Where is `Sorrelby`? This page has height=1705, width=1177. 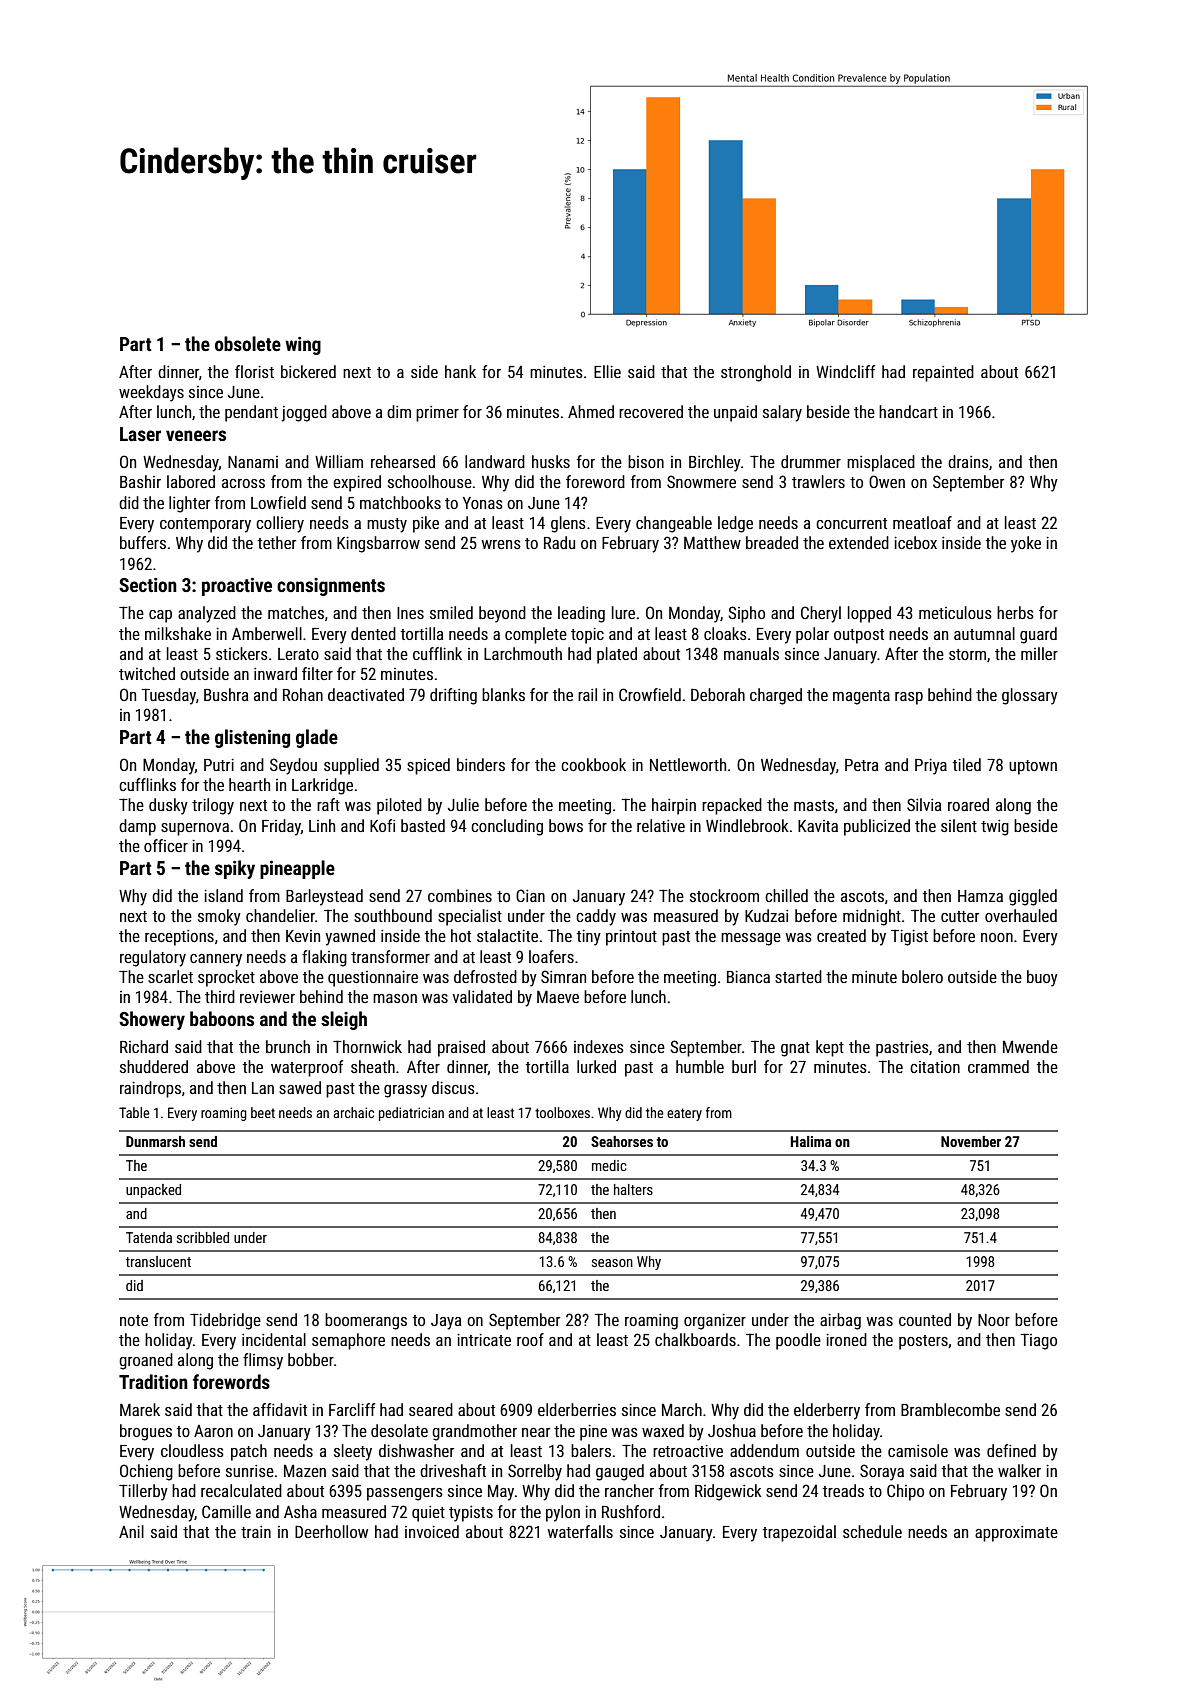
Sorrelby is located at coordinates (535, 1472).
